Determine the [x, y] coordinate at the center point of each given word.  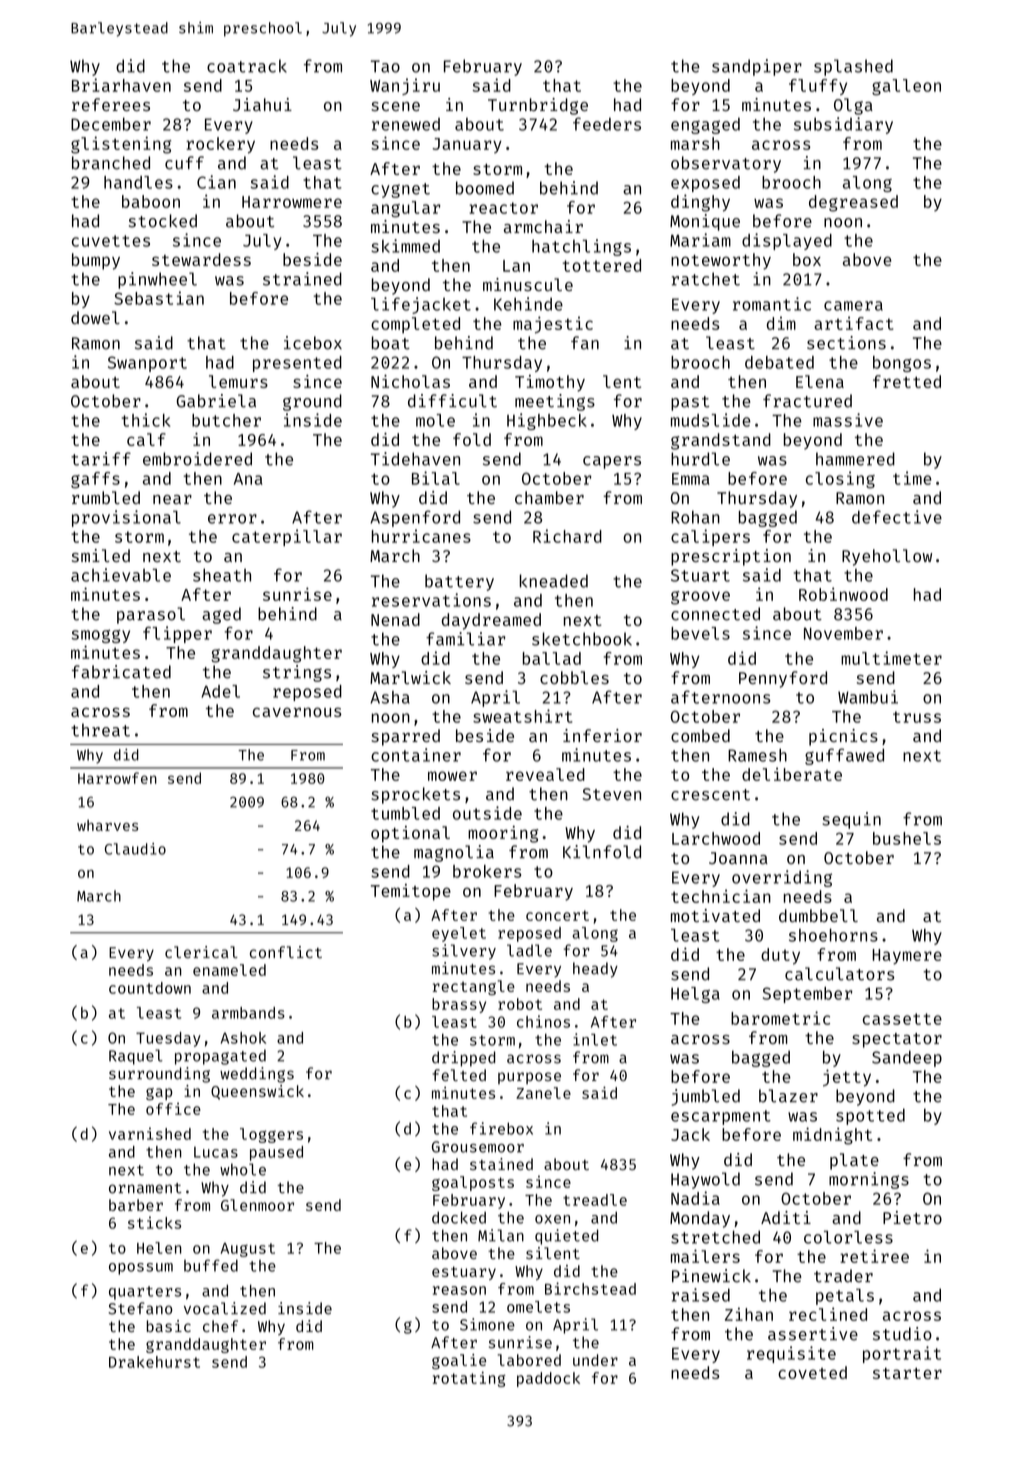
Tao [385, 66]
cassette [902, 1019]
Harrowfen [117, 778]
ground [312, 402]
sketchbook [582, 639]
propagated [220, 1057]
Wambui [868, 697]
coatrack [247, 66]
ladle [529, 950]
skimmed [405, 246]
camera [853, 306]
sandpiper [757, 67]
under [595, 1360]
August [248, 1250]
